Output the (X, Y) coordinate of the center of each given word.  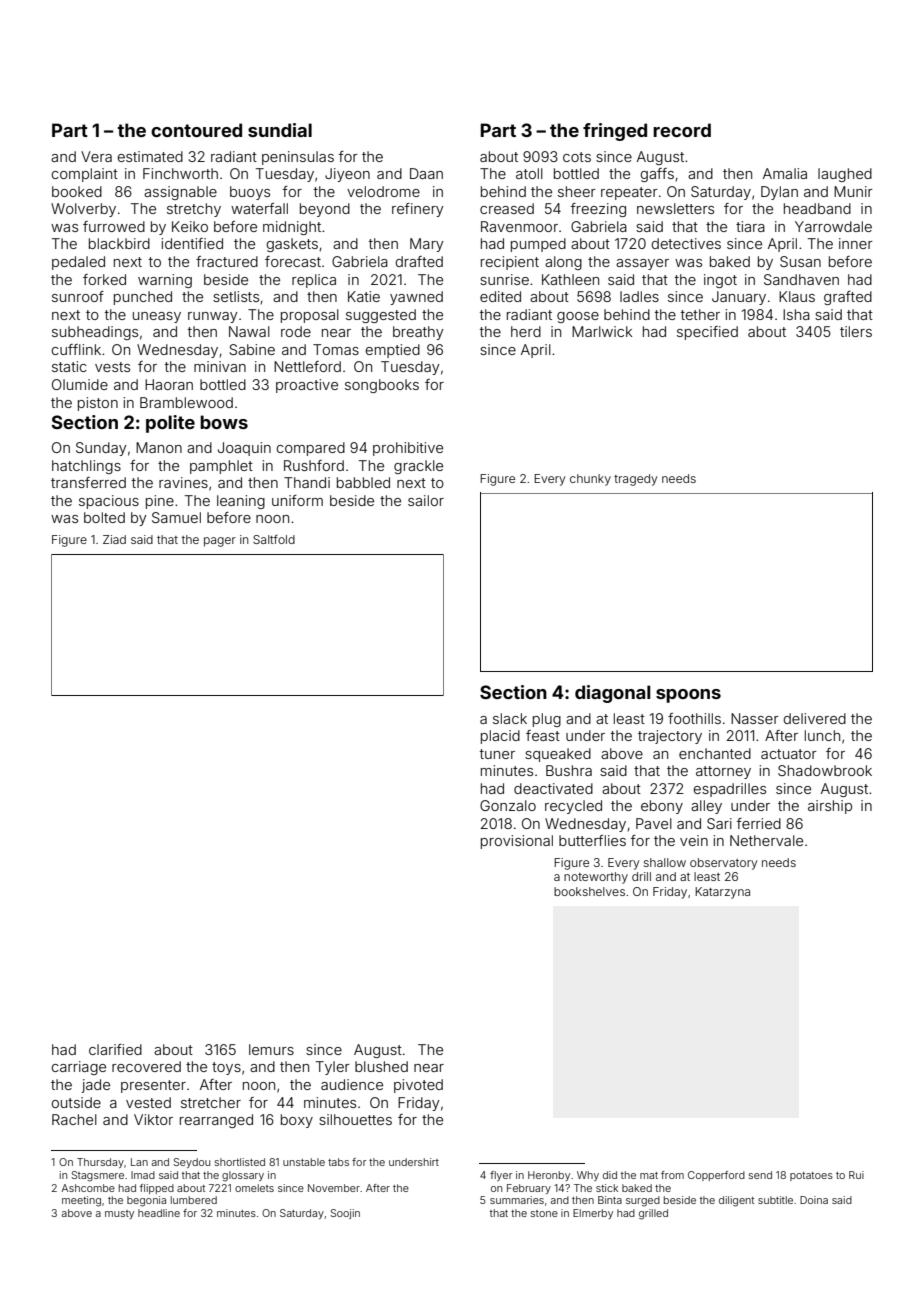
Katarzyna (722, 893)
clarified (115, 1049)
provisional (517, 842)
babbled (363, 482)
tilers (856, 331)
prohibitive (408, 449)
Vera (96, 156)
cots (577, 157)
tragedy (635, 480)
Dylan (779, 193)
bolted (104, 517)
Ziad (114, 539)
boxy (297, 1121)
